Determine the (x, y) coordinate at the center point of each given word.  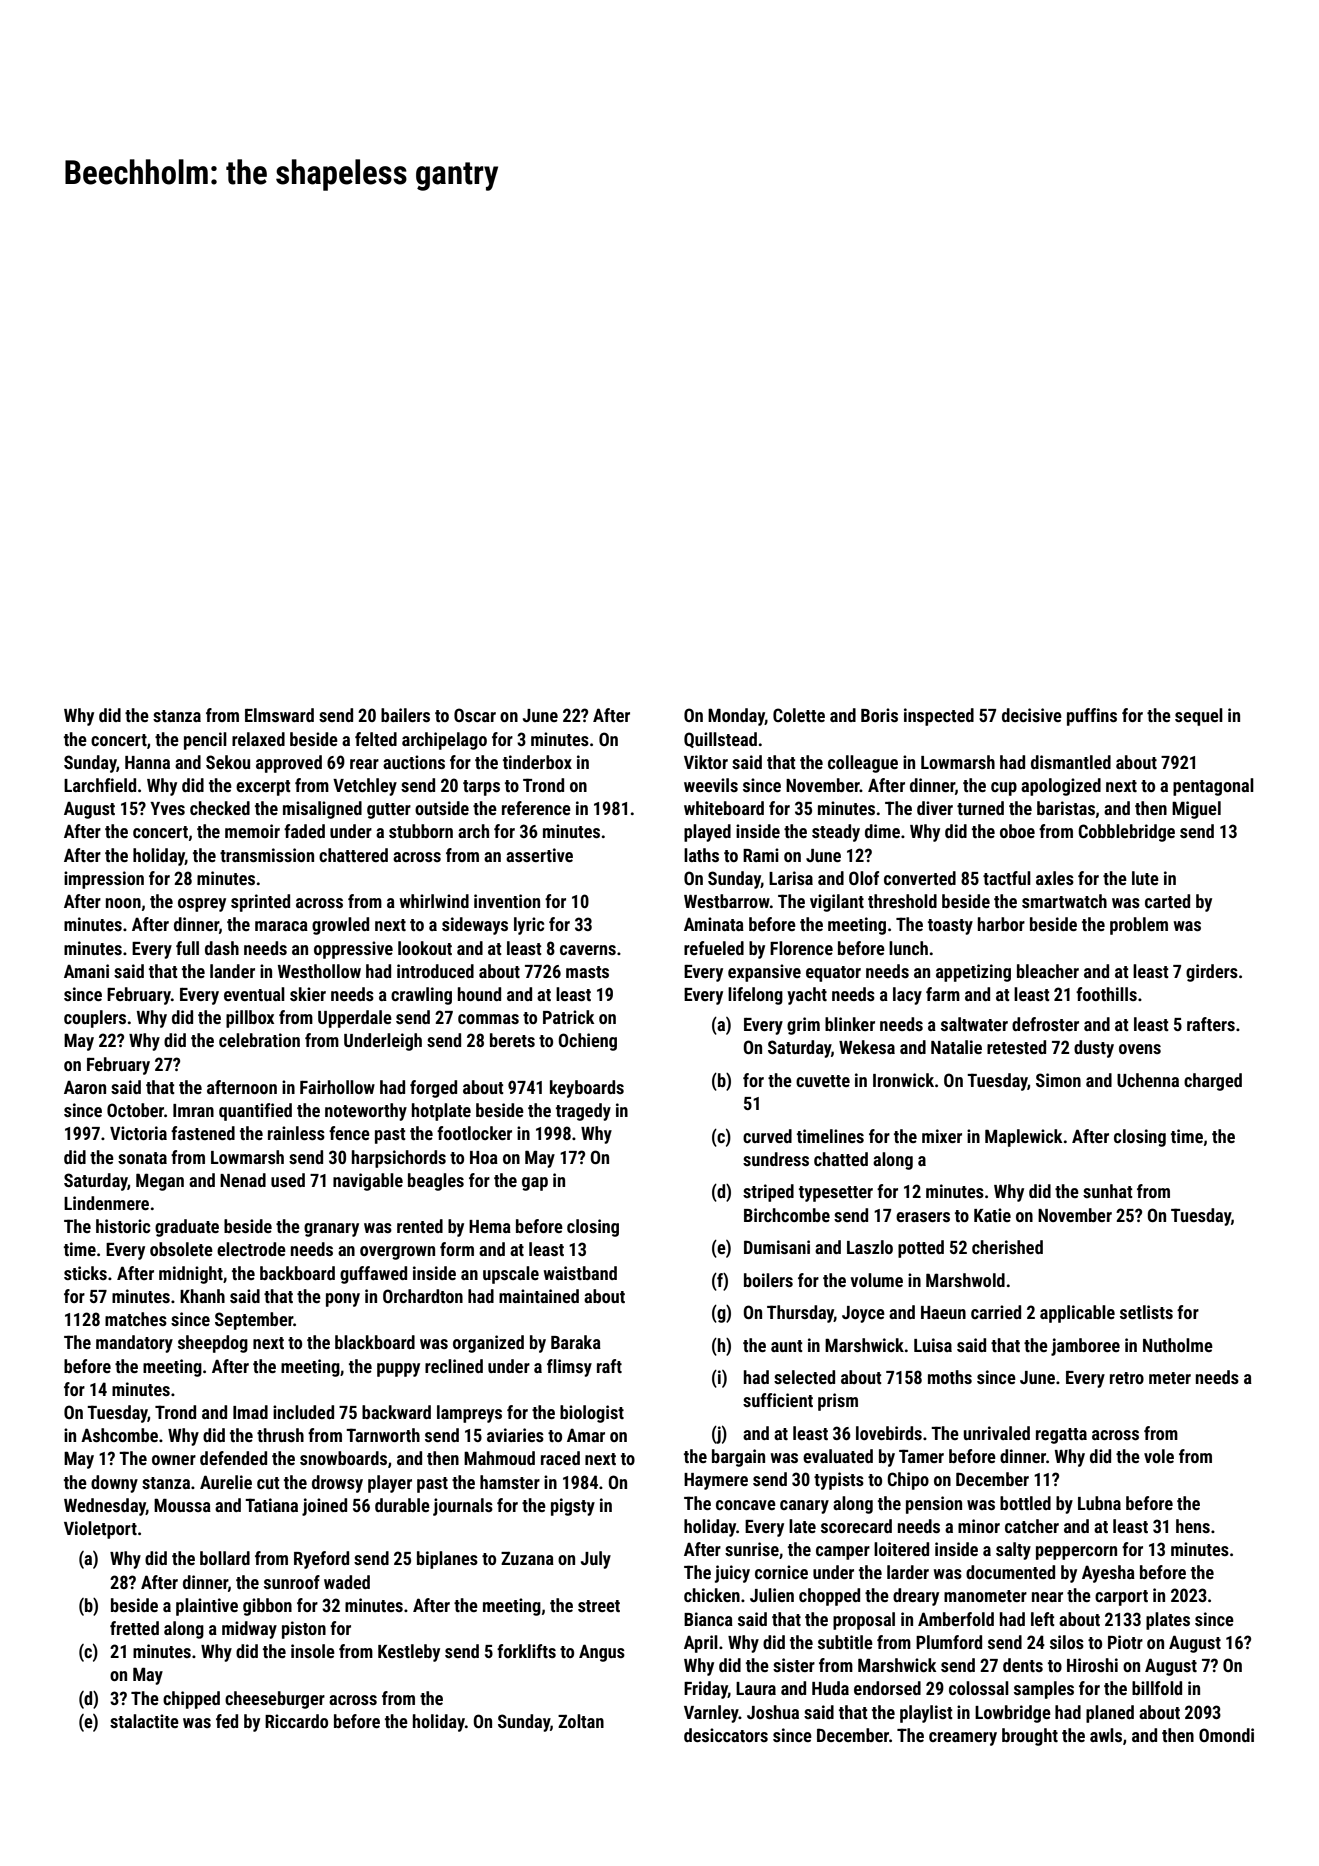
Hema (490, 1226)
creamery (963, 1739)
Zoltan (581, 1721)
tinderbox (537, 762)
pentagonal (1213, 787)
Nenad (243, 1180)
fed (227, 1721)
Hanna (147, 762)
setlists (1146, 1312)
